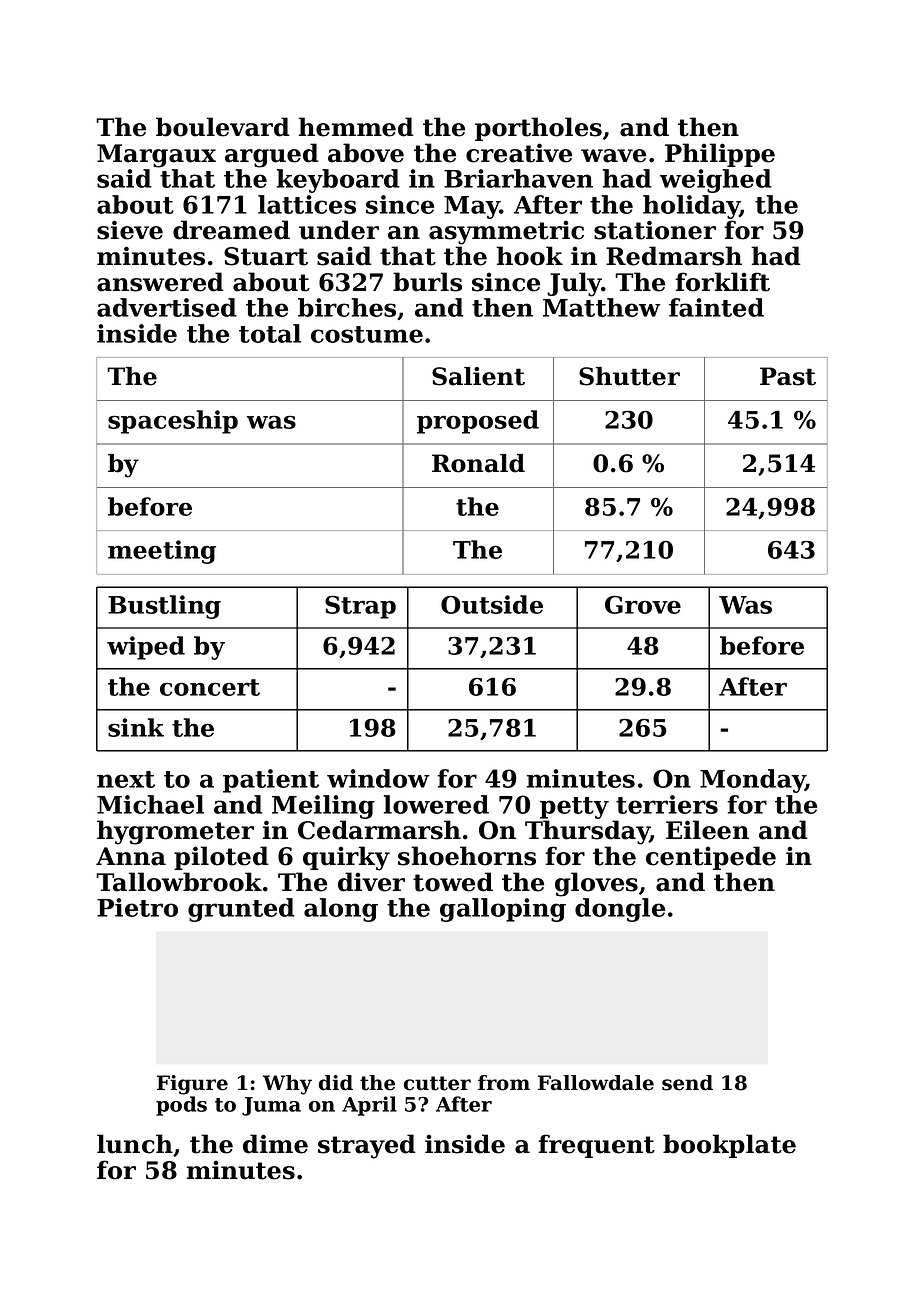 This page has width=924, height=1314. Describe the element at coordinates (716, 307) in the page. I see `fainted` at that location.
